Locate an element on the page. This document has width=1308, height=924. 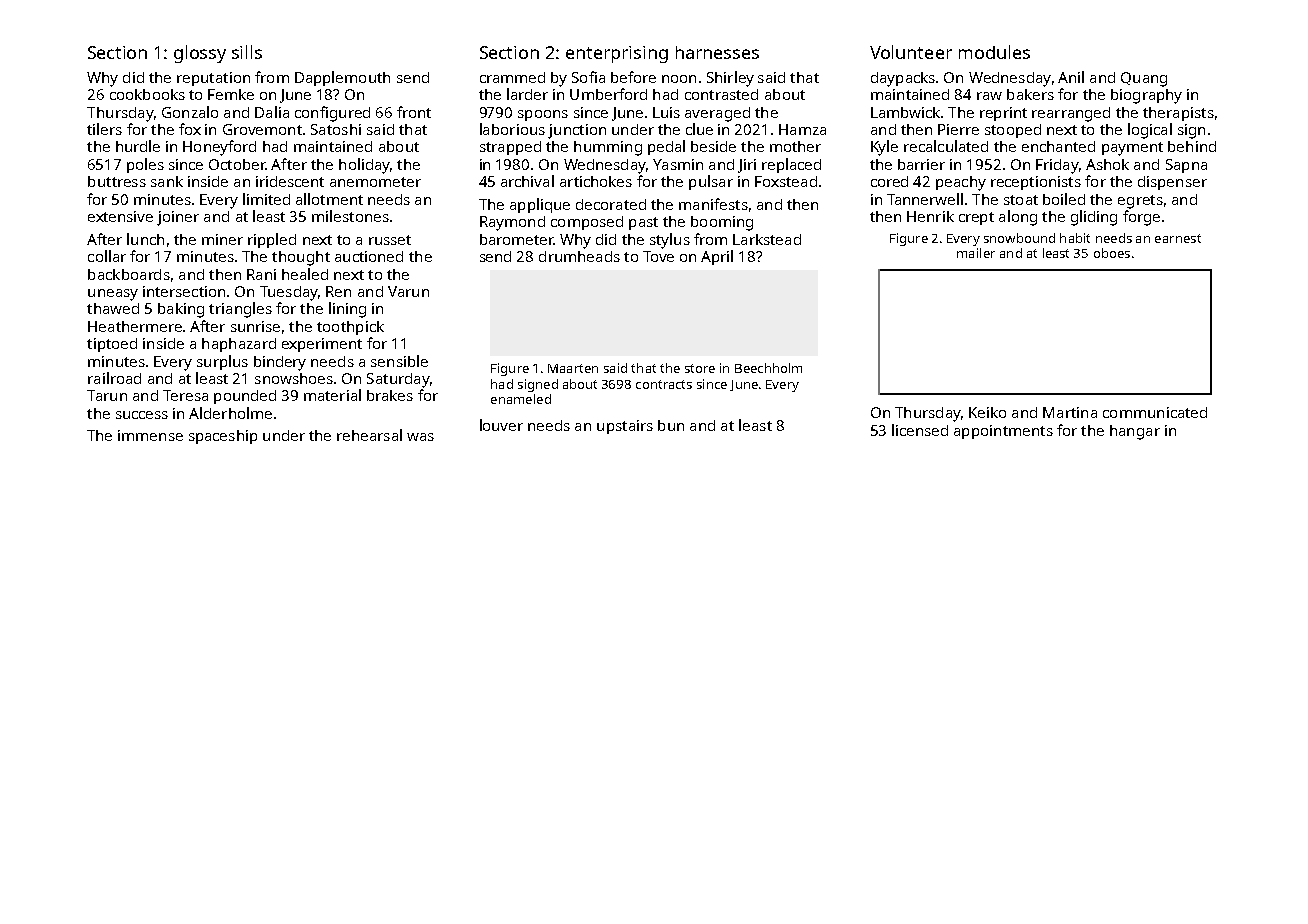
peachy is located at coordinates (961, 183).
